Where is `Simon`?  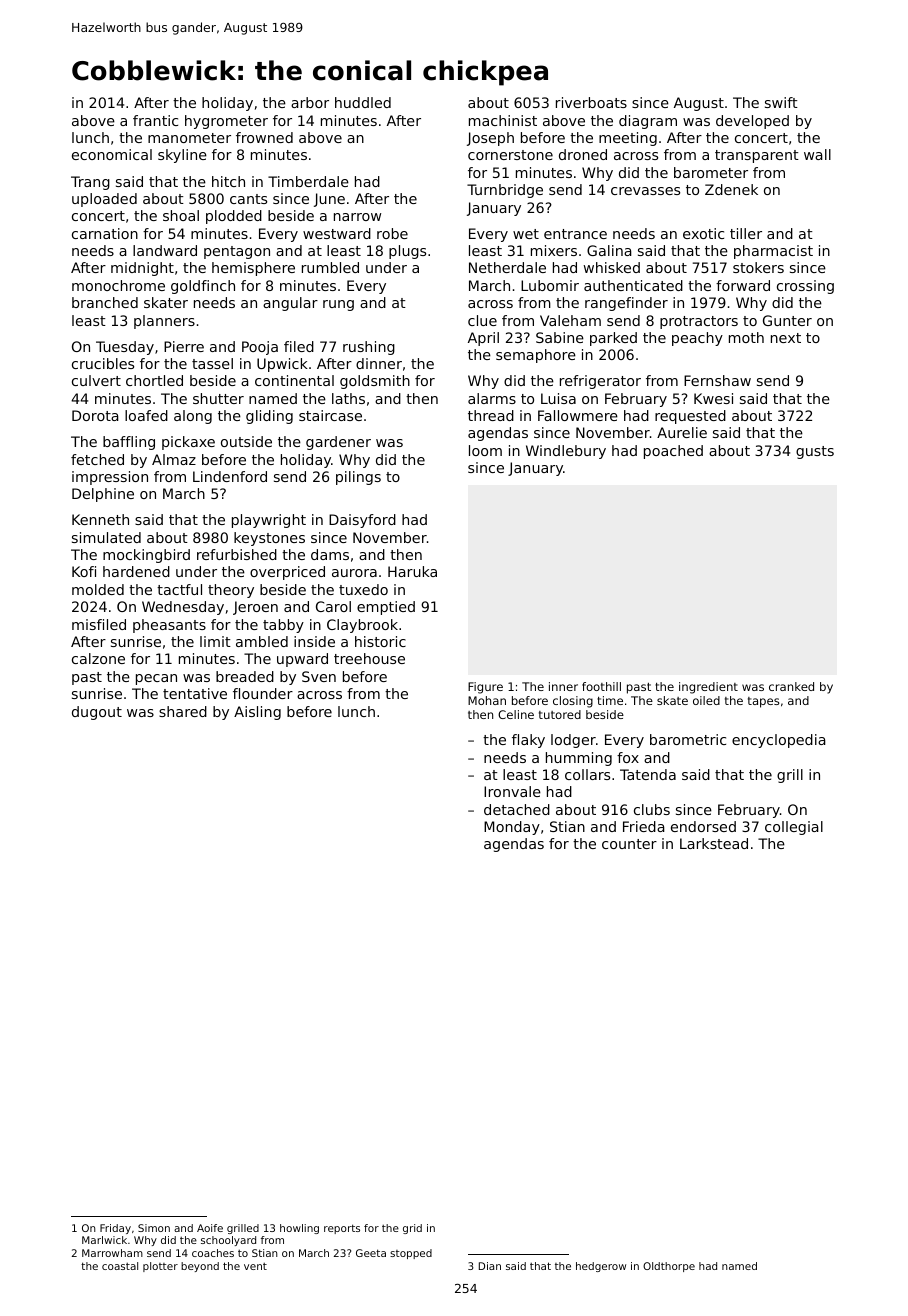 Simon is located at coordinates (154, 1228).
